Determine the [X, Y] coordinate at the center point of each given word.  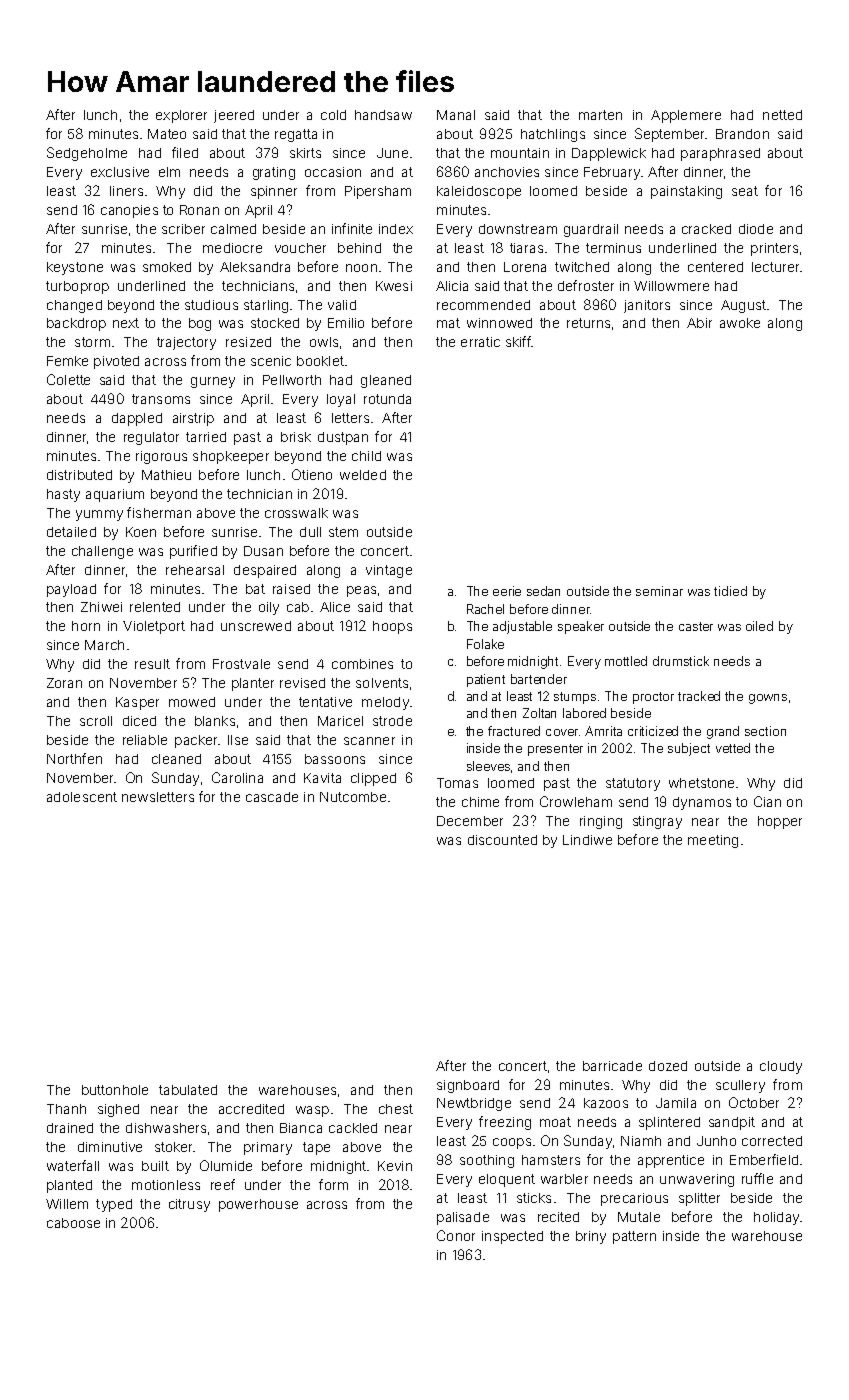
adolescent [82, 797]
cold [333, 115]
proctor [653, 698]
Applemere [686, 116]
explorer [181, 116]
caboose [73, 1223]
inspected [512, 1237]
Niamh [641, 1141]
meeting [713, 841]
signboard [468, 1086]
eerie [507, 591]
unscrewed [256, 626]
